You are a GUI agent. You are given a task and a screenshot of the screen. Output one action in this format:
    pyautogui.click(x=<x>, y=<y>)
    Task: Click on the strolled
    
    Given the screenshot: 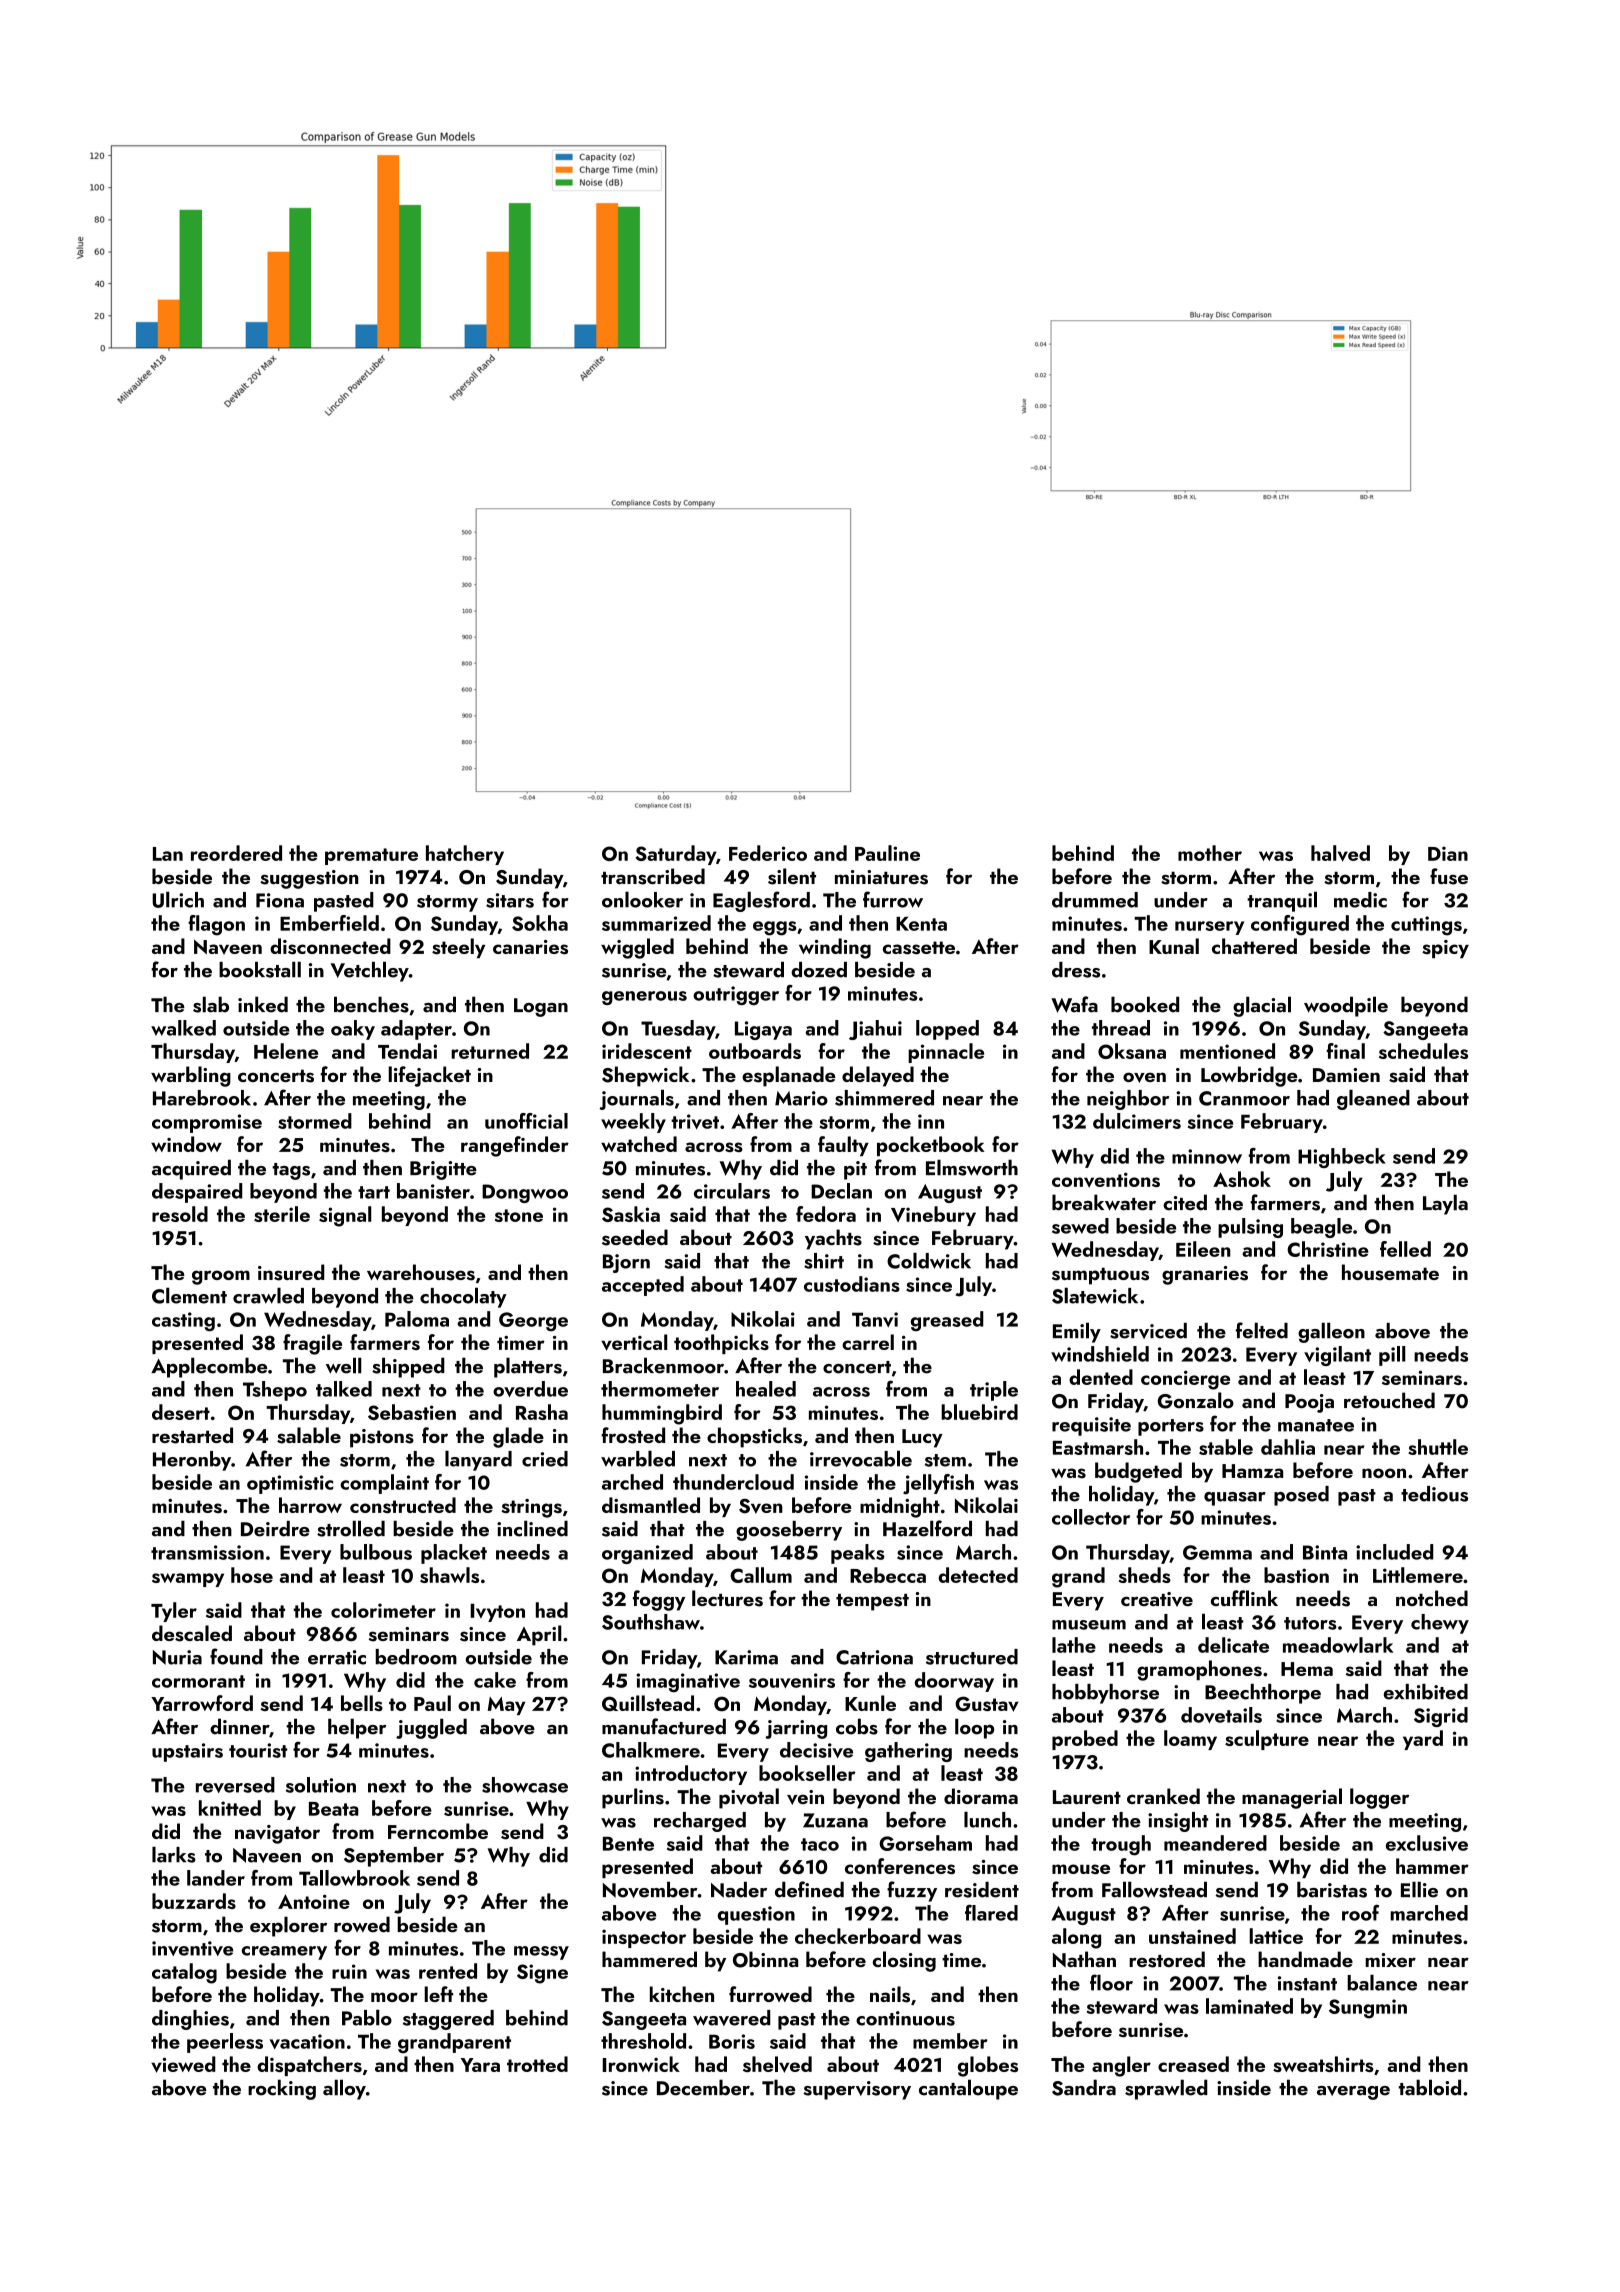 What is the action you would take?
    pyautogui.click(x=351, y=1528)
